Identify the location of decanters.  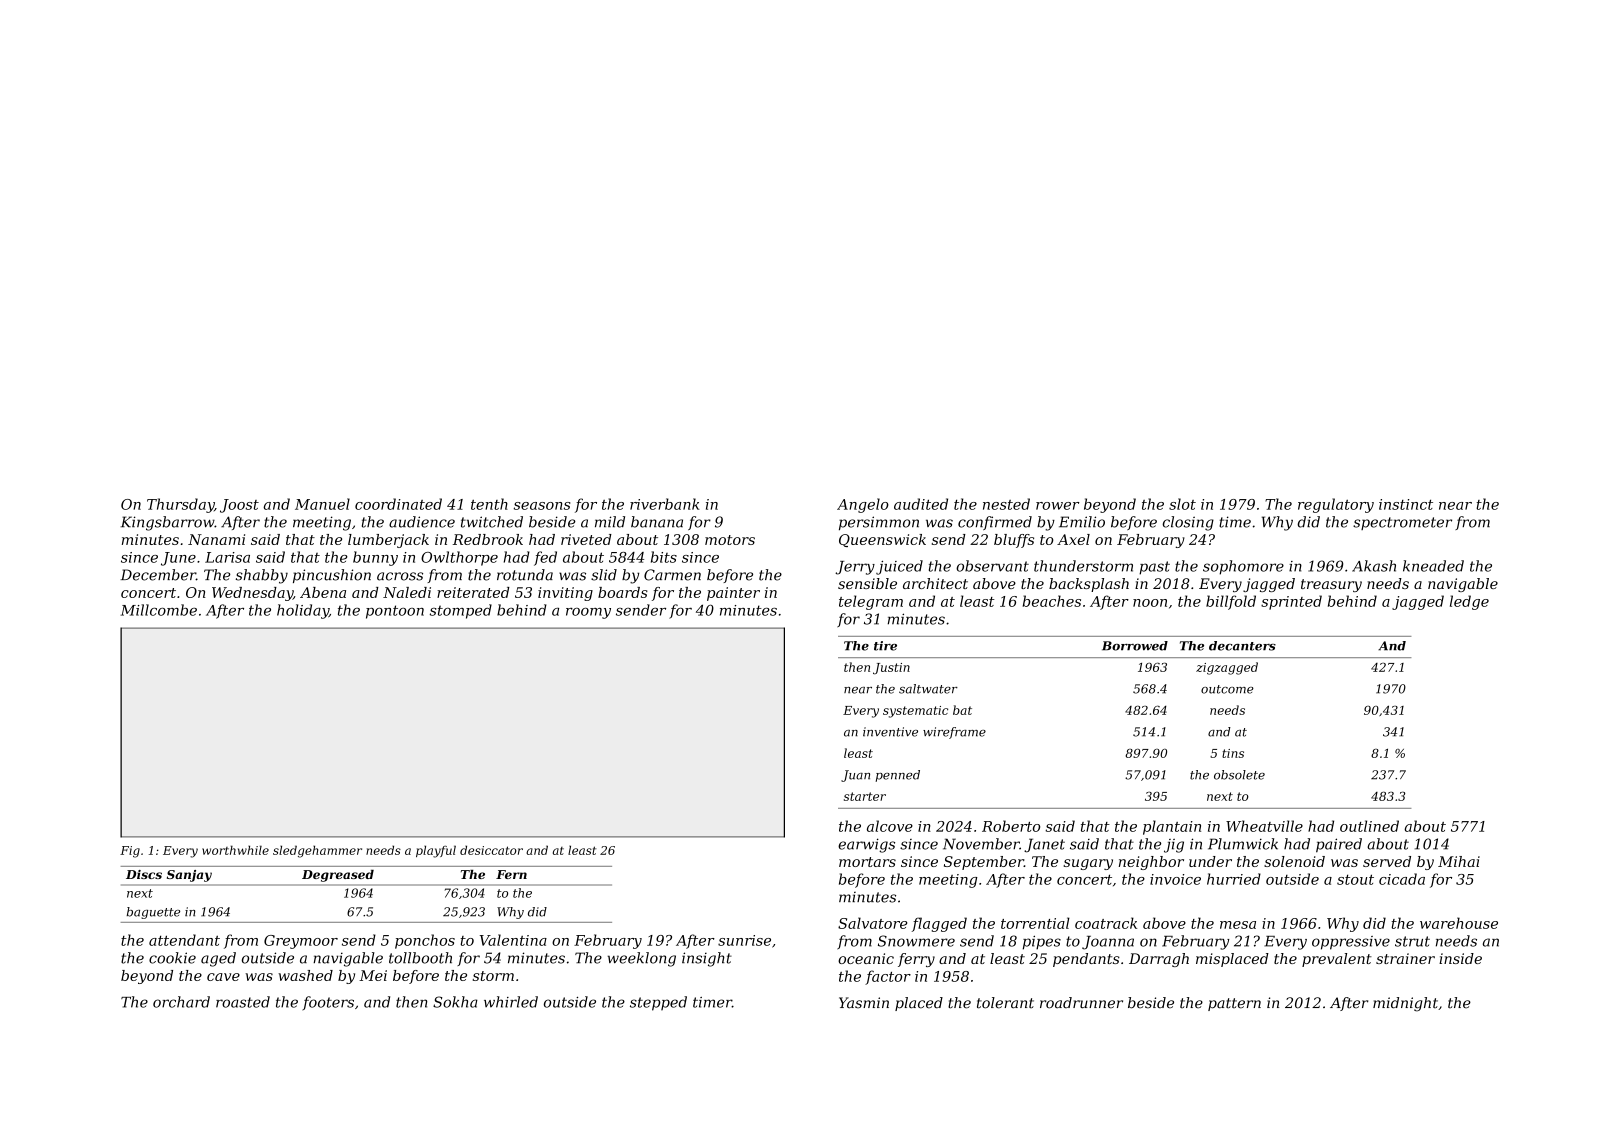
(1242, 646).
